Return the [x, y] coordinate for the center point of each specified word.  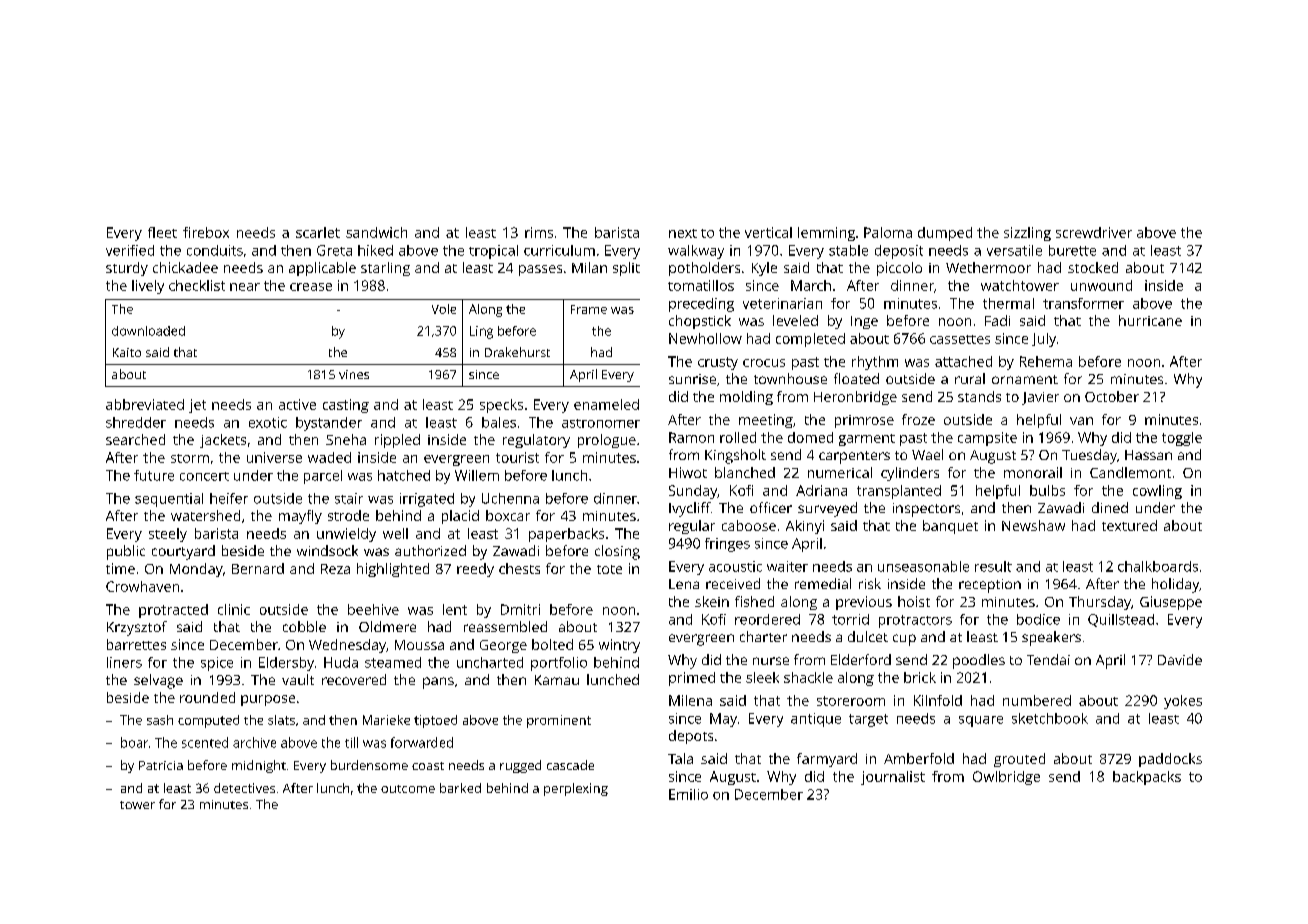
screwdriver [1094, 232]
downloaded [148, 331]
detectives [244, 788]
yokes [1183, 702]
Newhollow [705, 338]
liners [124, 662]
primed [692, 679]
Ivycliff [690, 509]
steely [168, 535]
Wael [927, 454]
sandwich [376, 232]
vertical [768, 232]
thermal [1008, 303]
